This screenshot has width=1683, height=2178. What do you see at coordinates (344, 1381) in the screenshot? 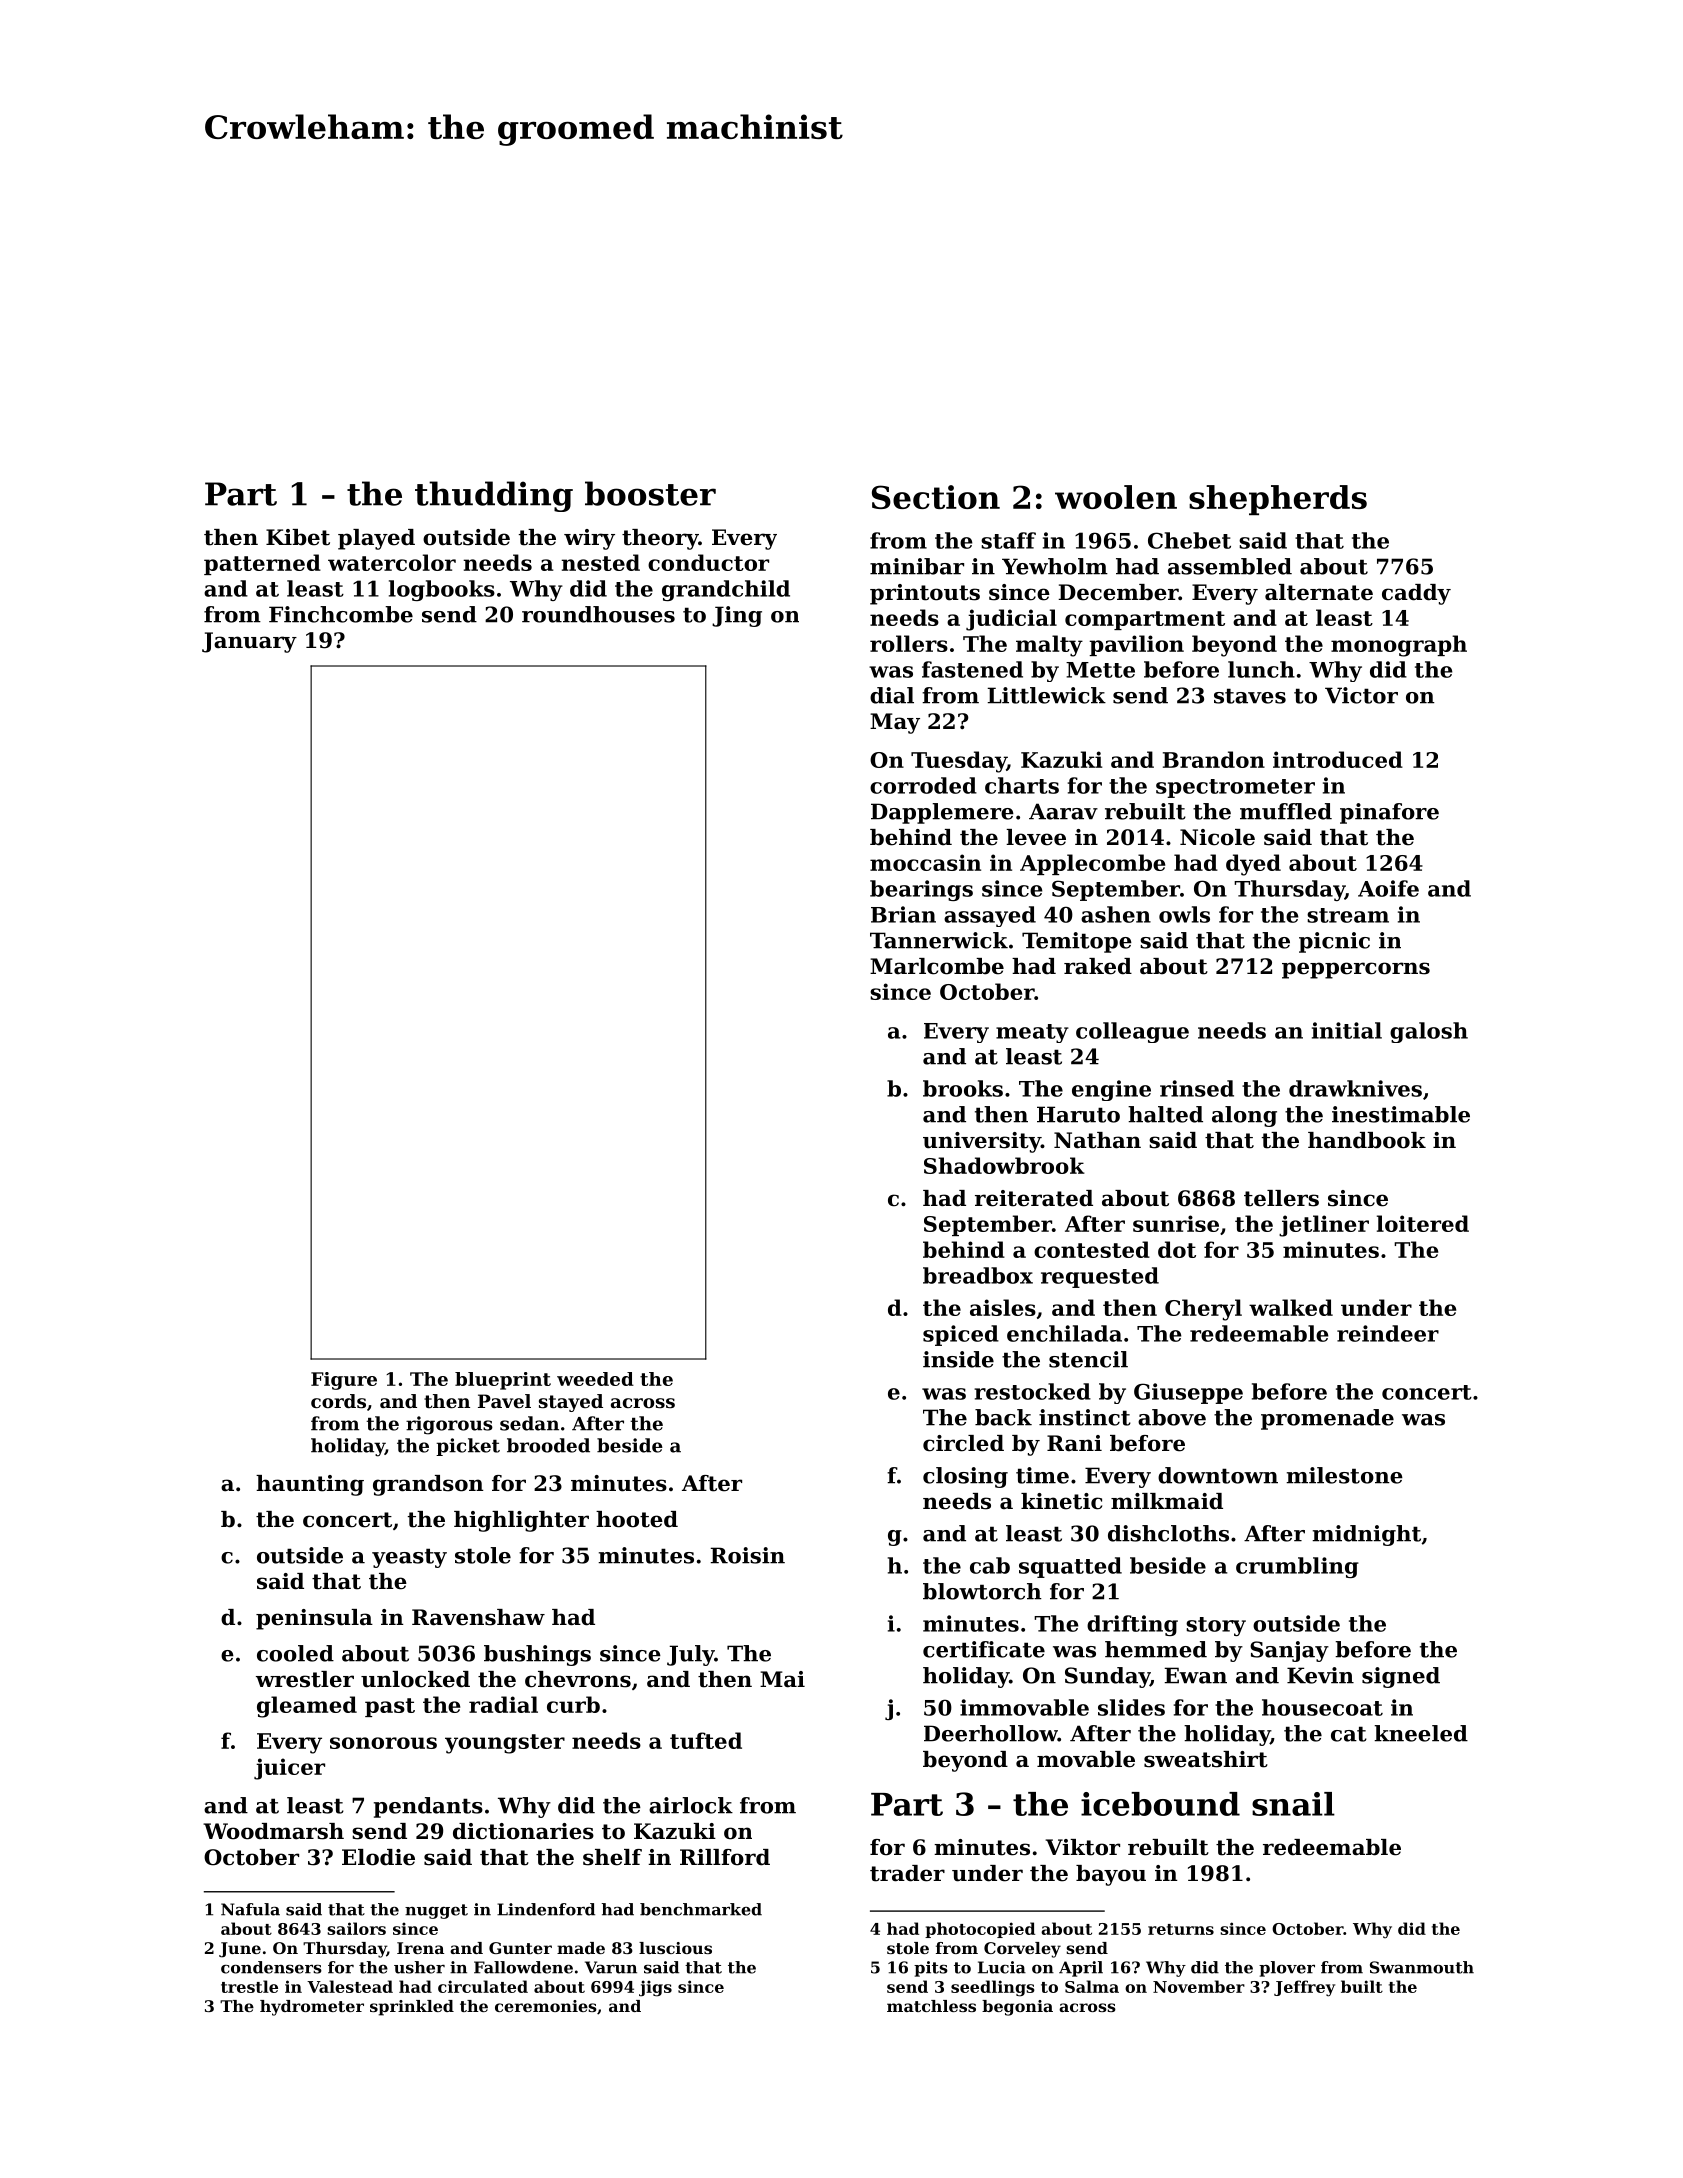
I see `Figure` at bounding box center [344, 1381].
